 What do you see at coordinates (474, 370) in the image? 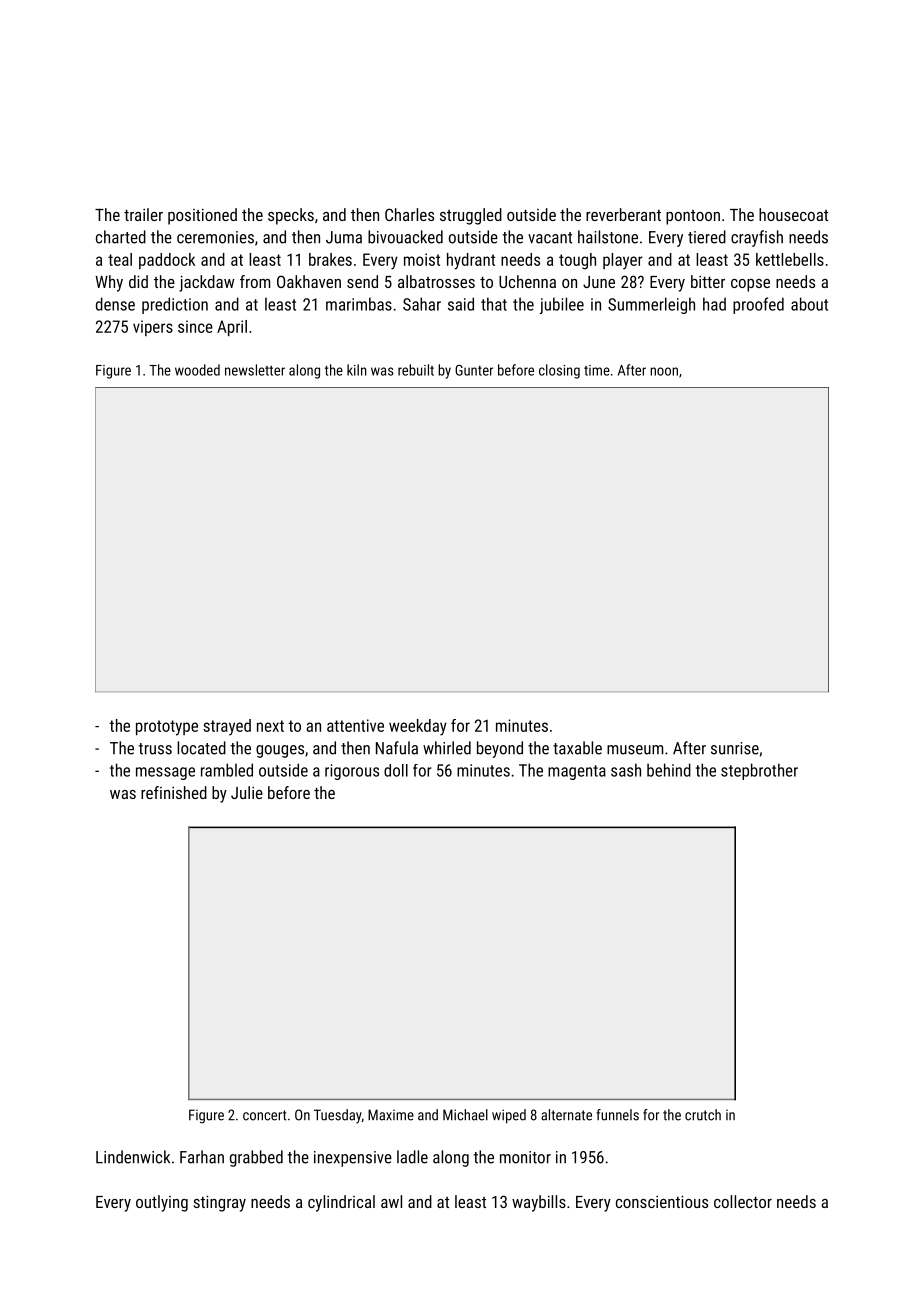
I see `Gunter` at bounding box center [474, 370].
